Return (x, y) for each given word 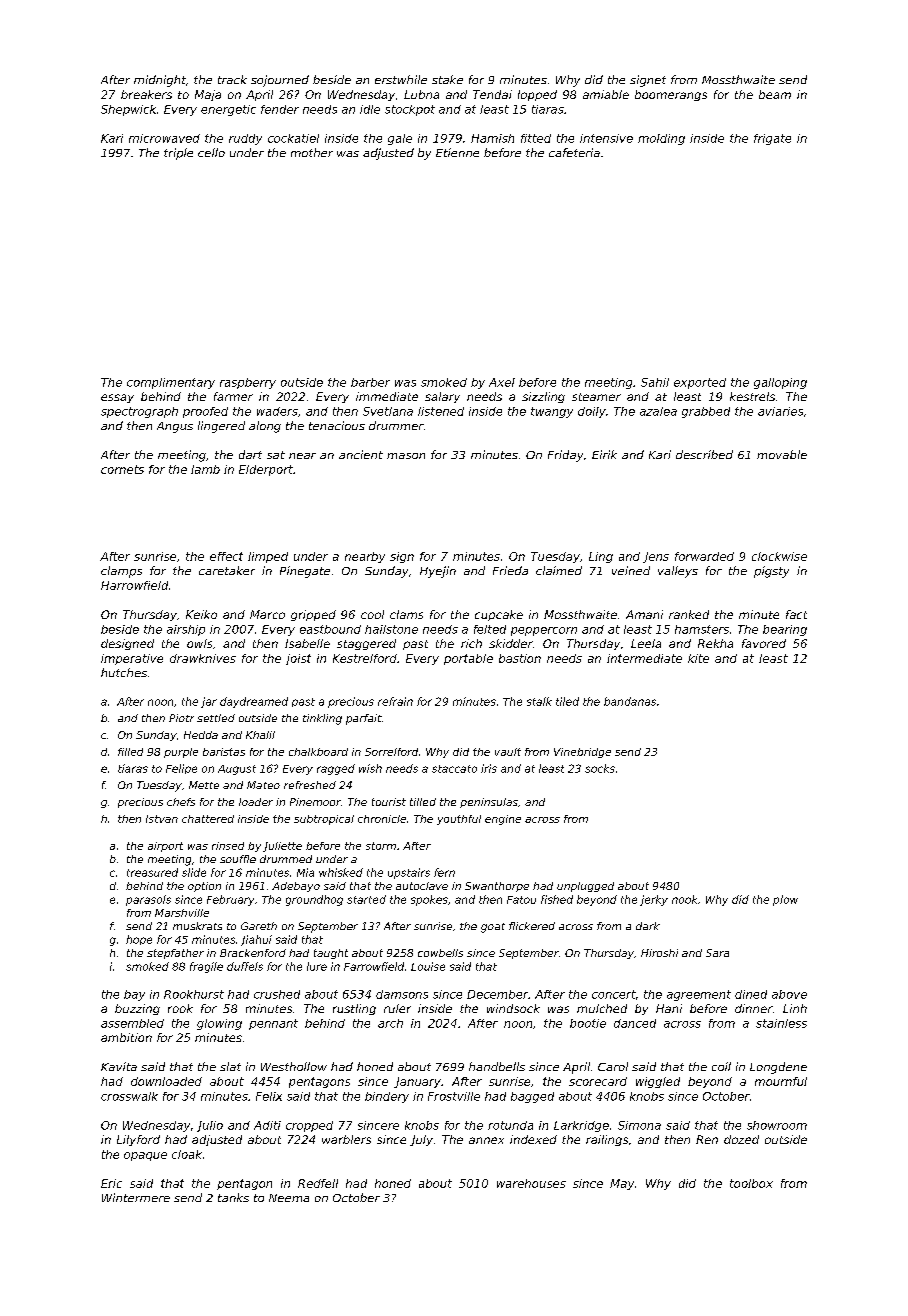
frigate (772, 139)
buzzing (137, 1009)
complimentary (171, 383)
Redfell (318, 1183)
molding (661, 139)
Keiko (201, 614)
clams (406, 614)
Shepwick (128, 110)
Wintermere (136, 1197)
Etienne (457, 152)
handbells (497, 1066)
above (789, 994)
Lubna (421, 94)
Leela (646, 643)
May (622, 1184)
